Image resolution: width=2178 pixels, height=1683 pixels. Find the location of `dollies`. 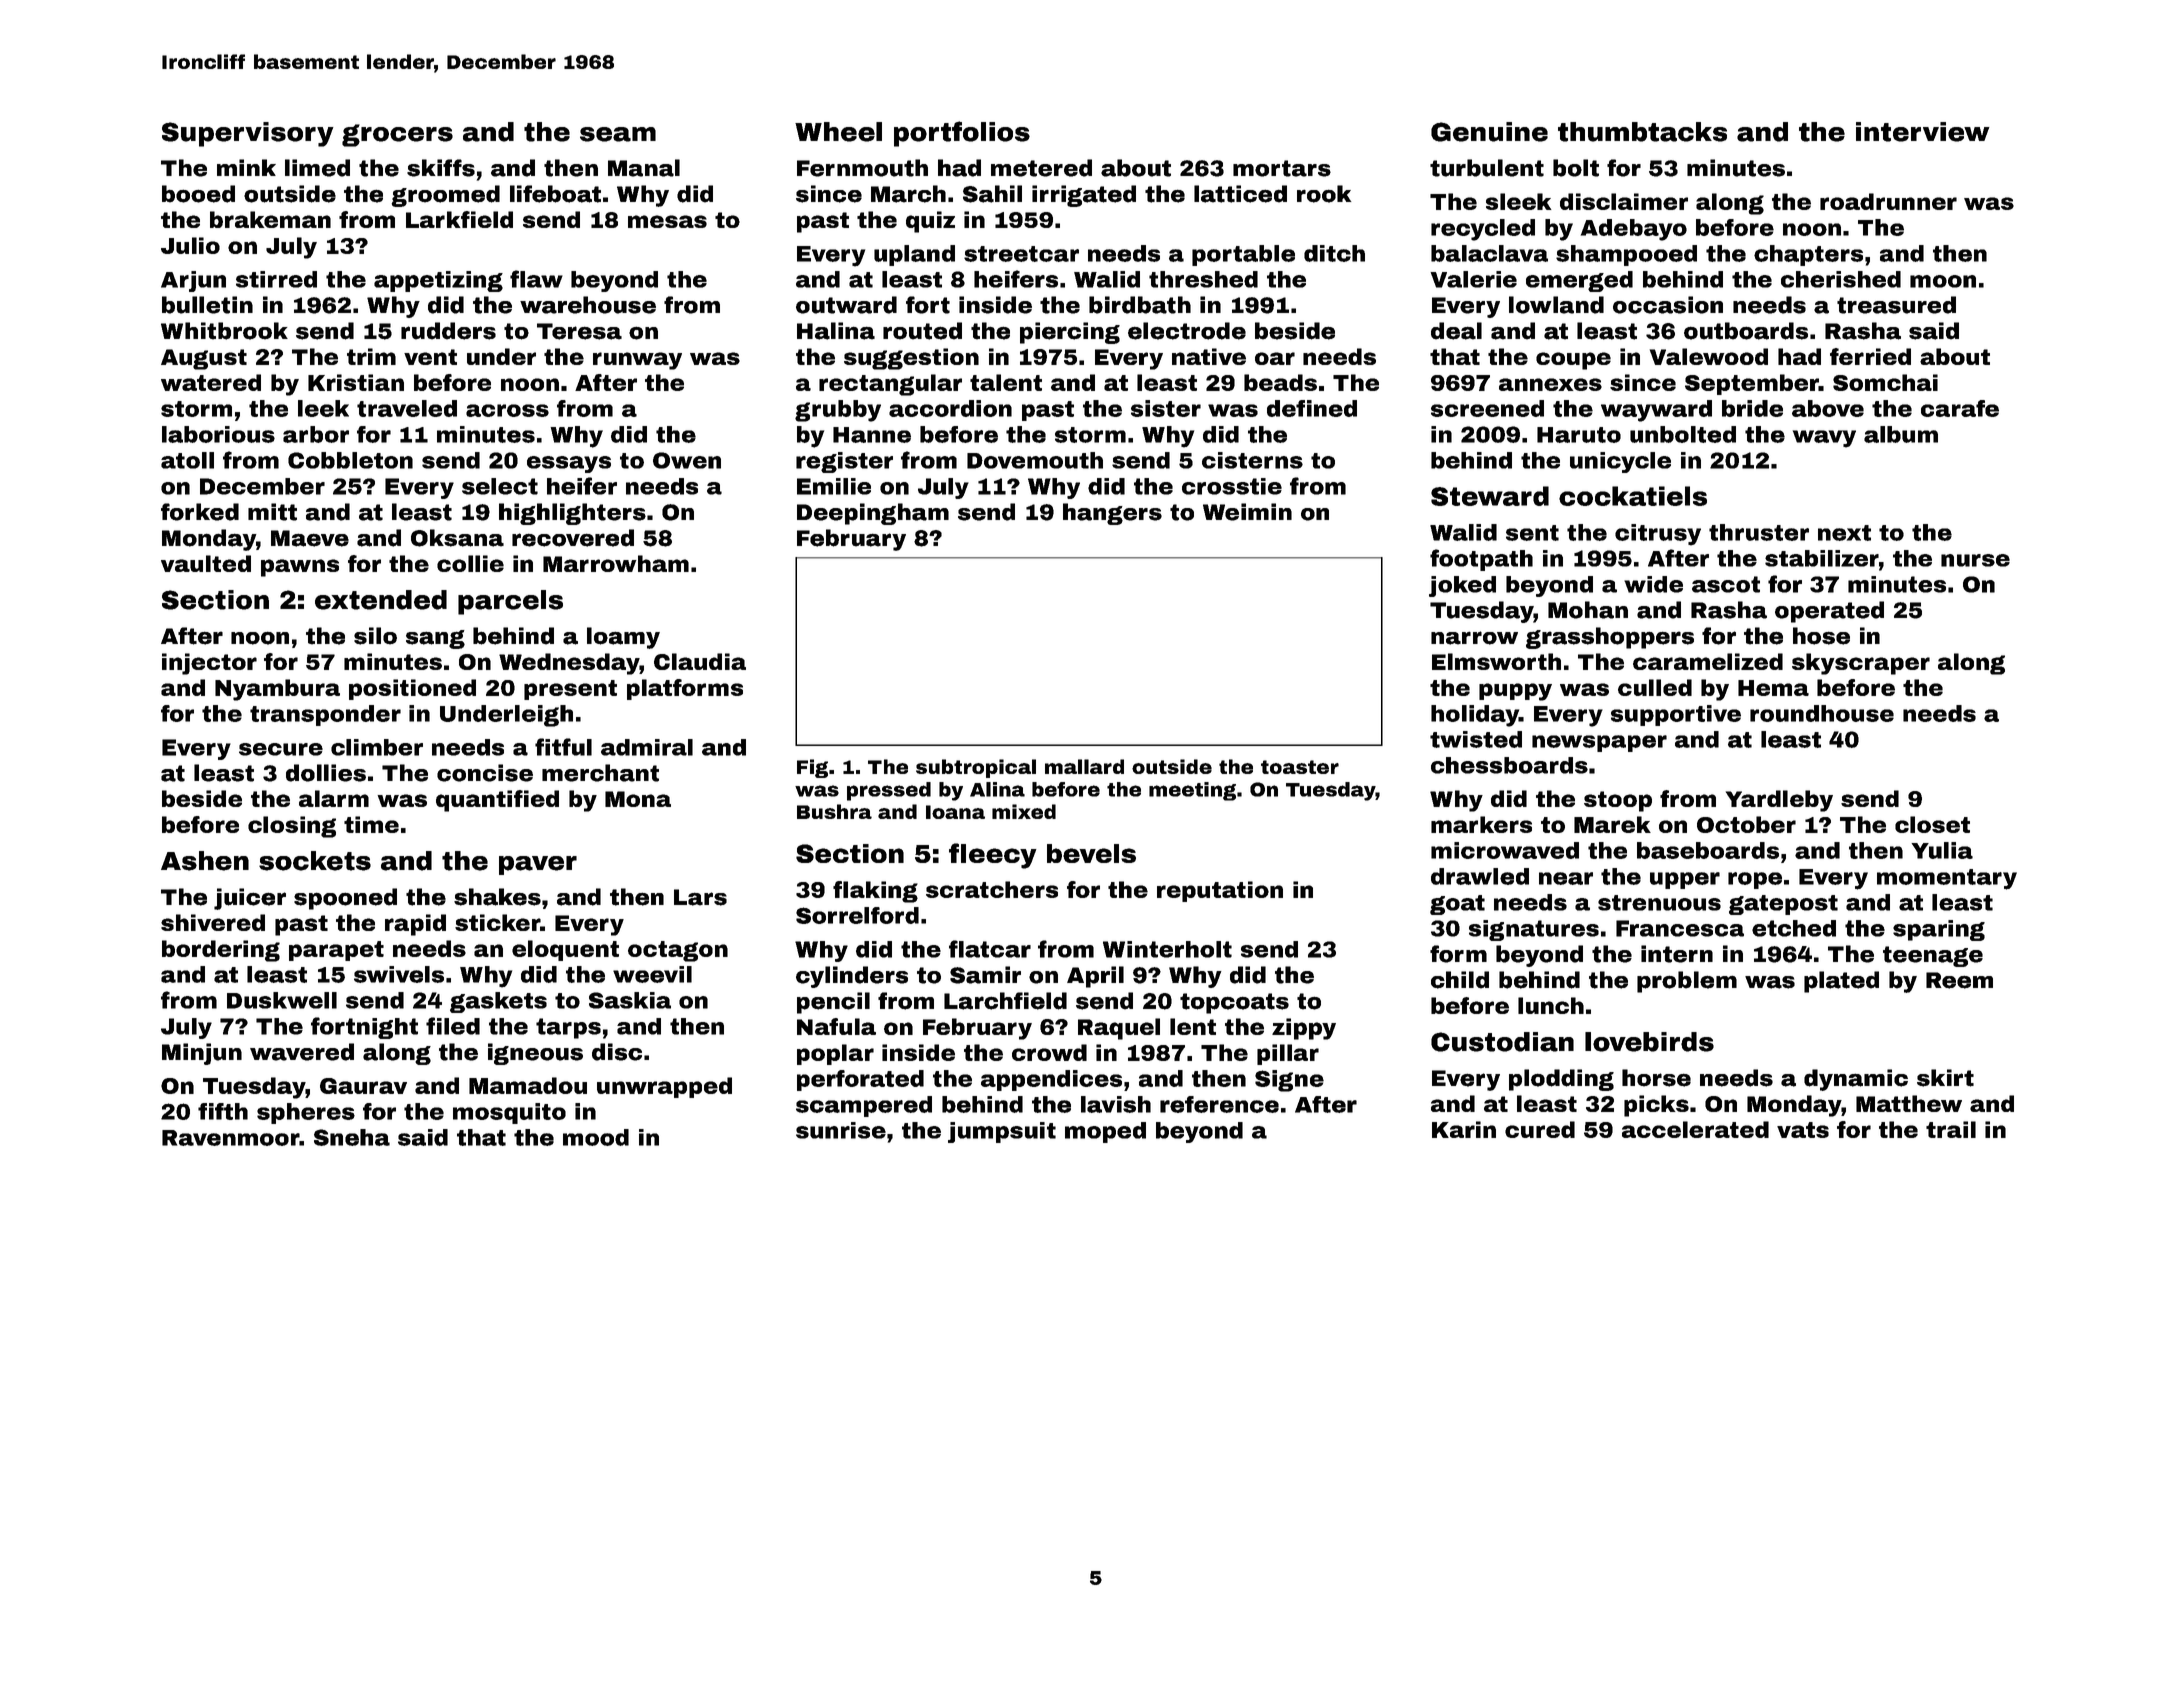

dollies is located at coordinates (326, 773).
